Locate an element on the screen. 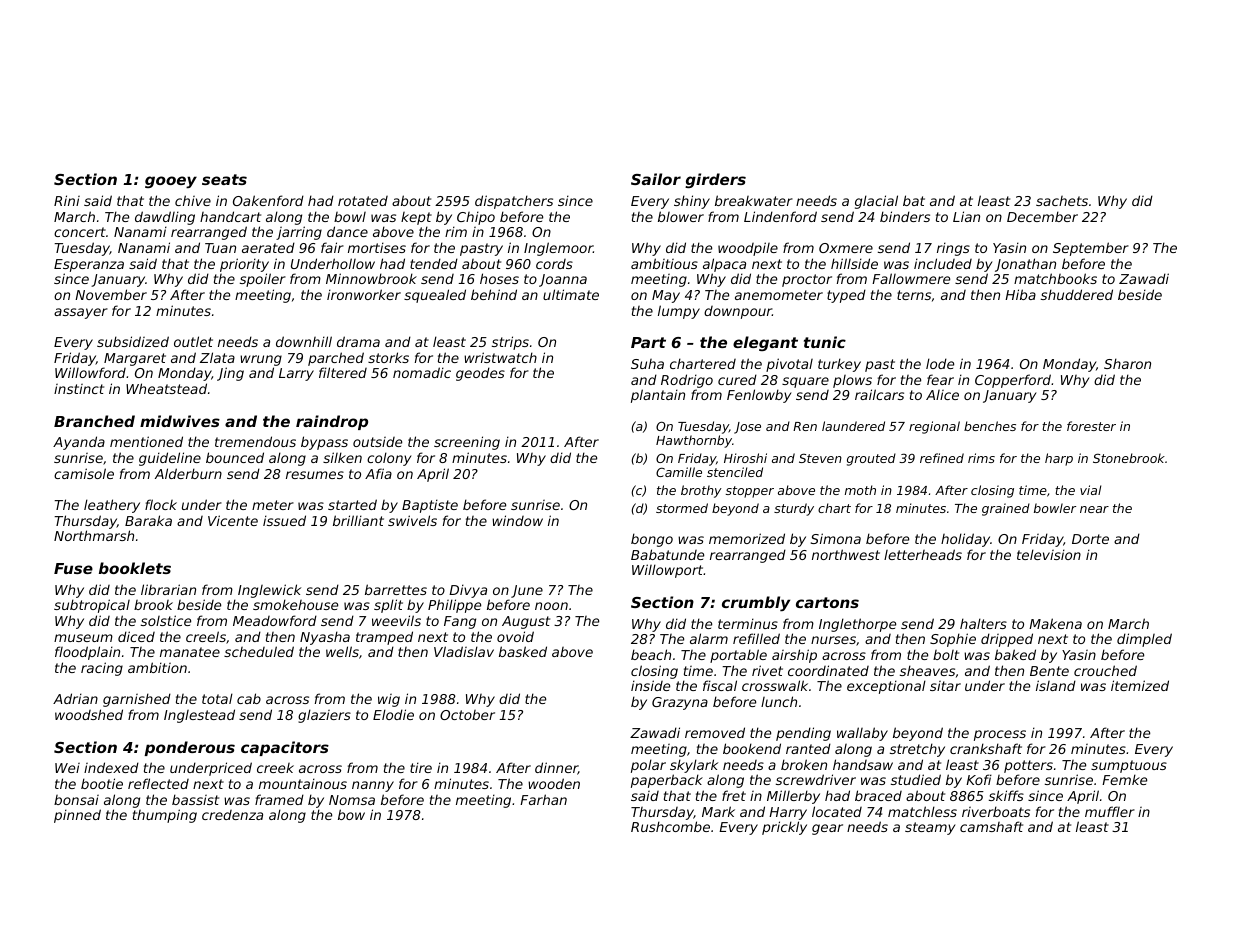  Inglewick is located at coordinates (269, 591).
